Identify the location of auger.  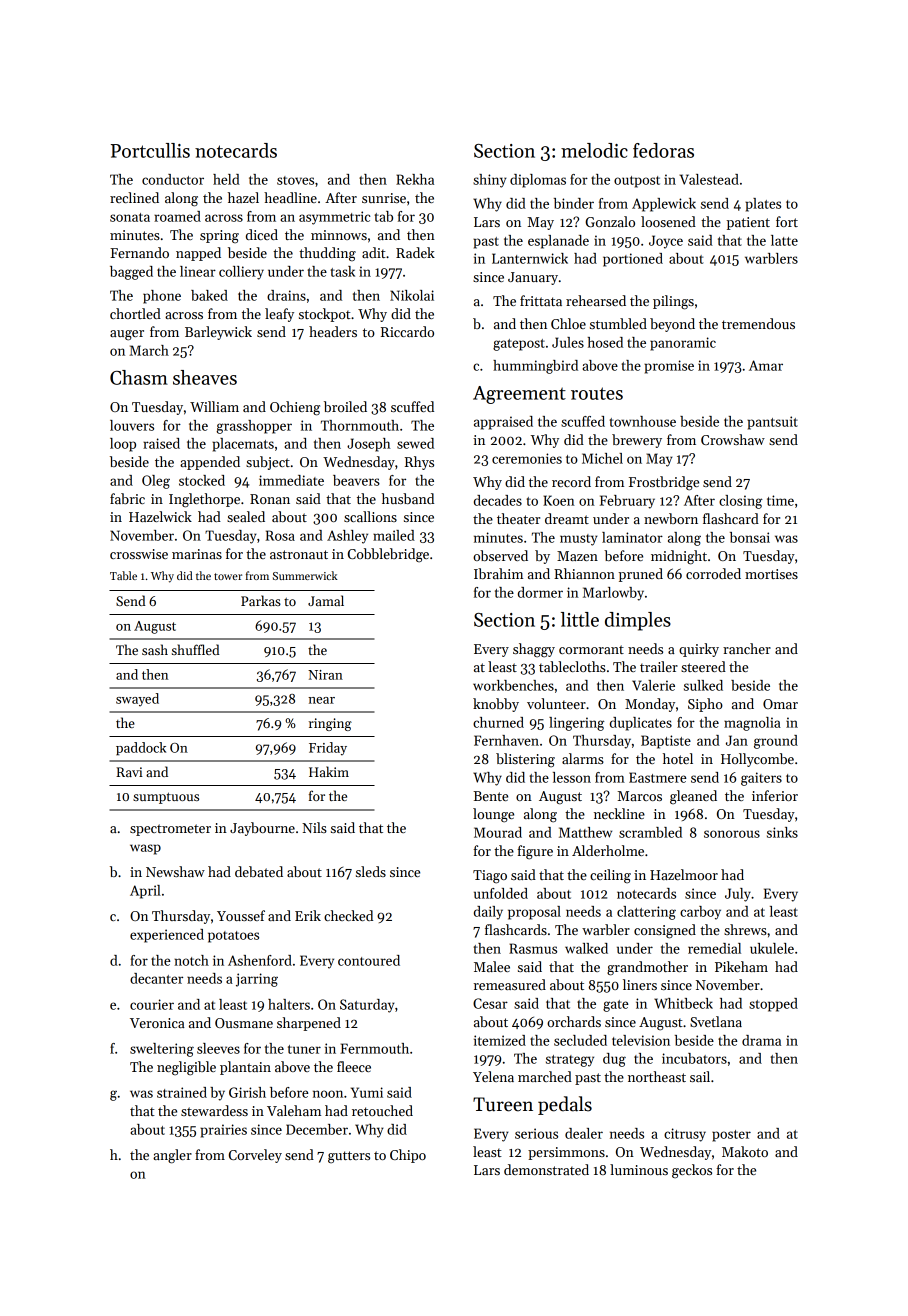
(127, 335).
